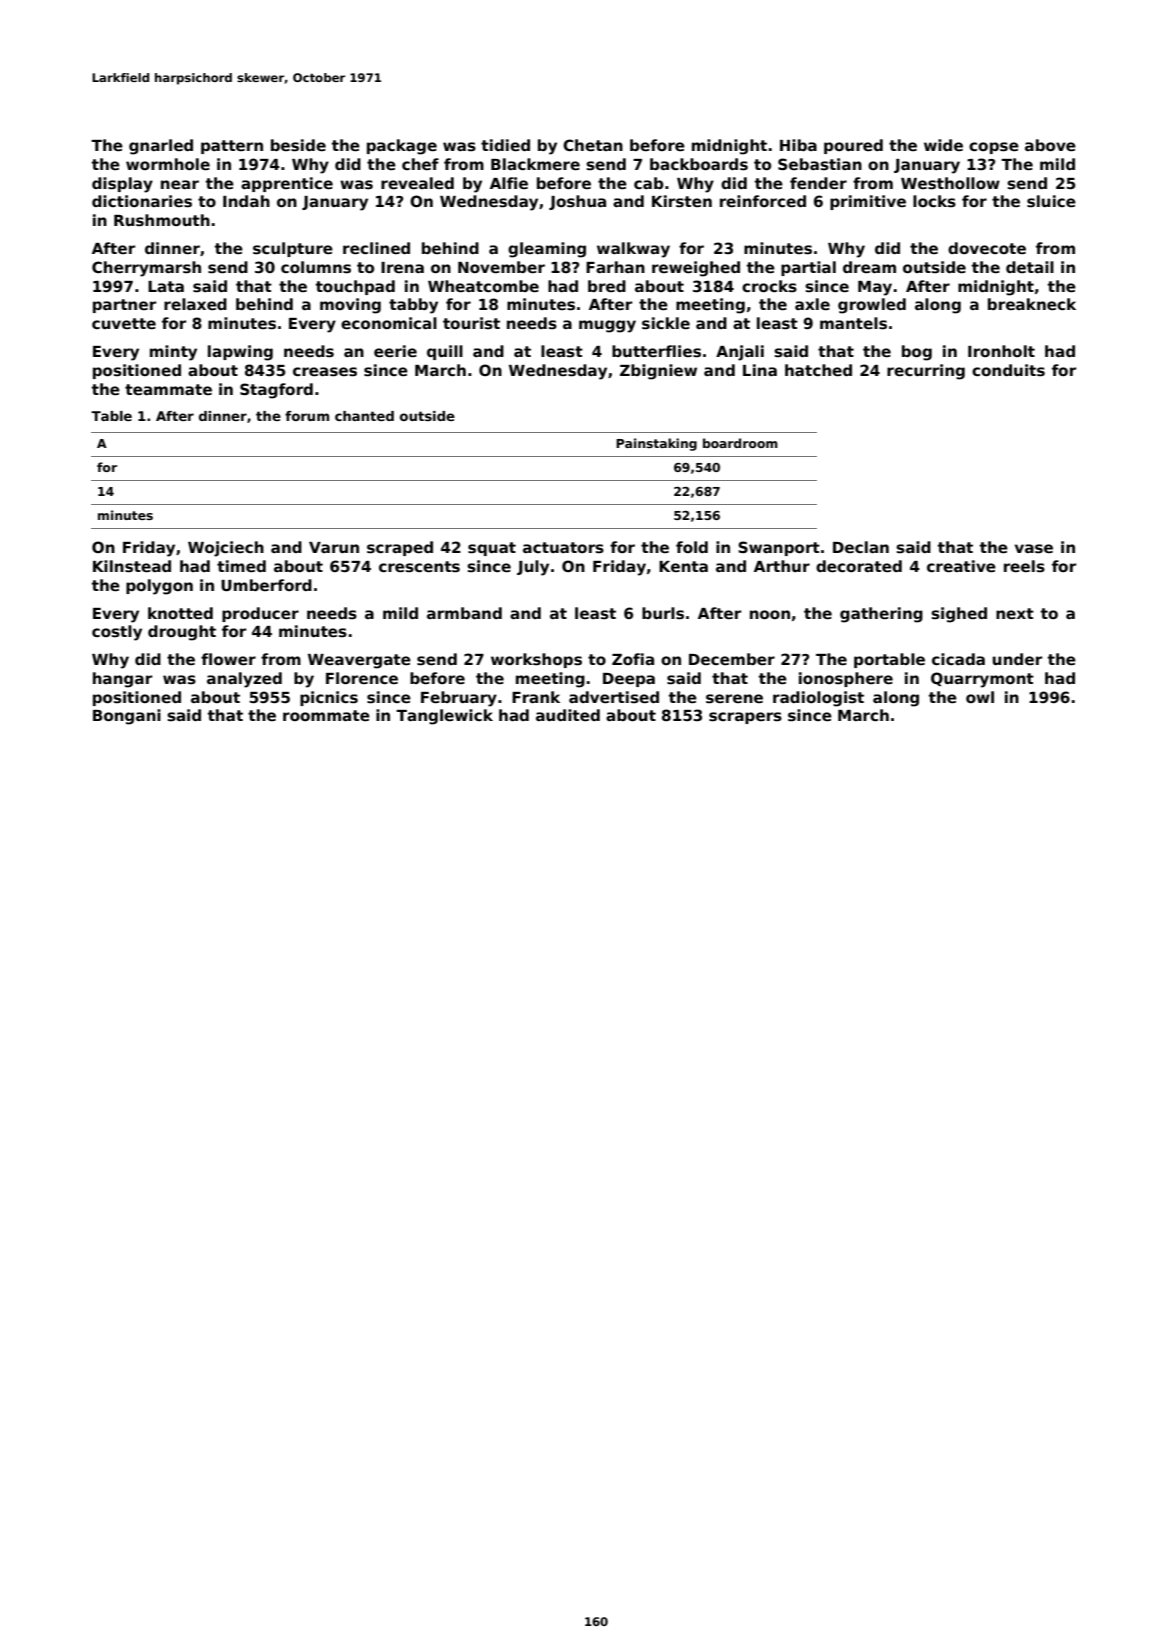 The image size is (1168, 1652). I want to click on boardroom, so click(740, 443).
